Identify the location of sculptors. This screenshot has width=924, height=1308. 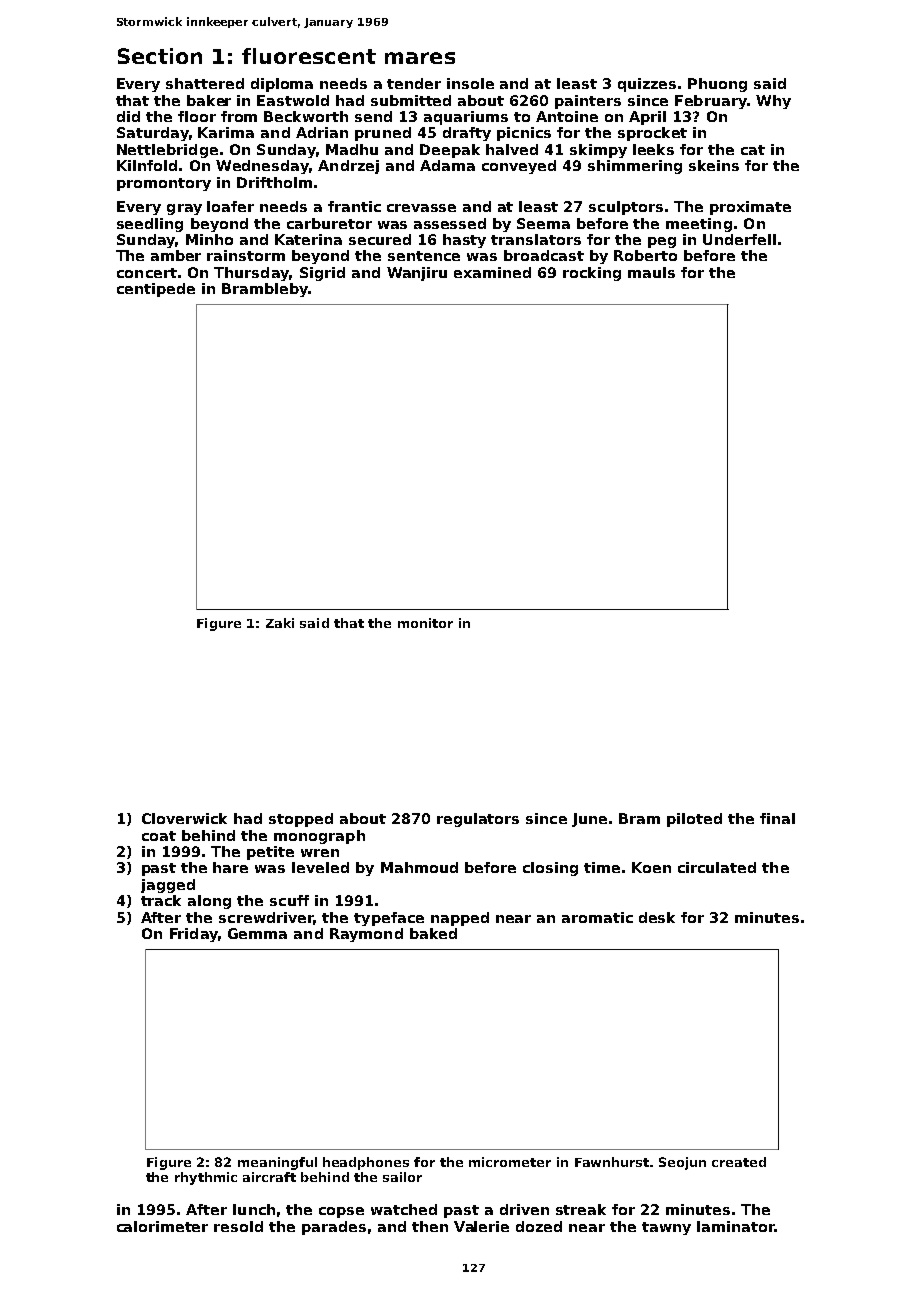
(626, 208).
